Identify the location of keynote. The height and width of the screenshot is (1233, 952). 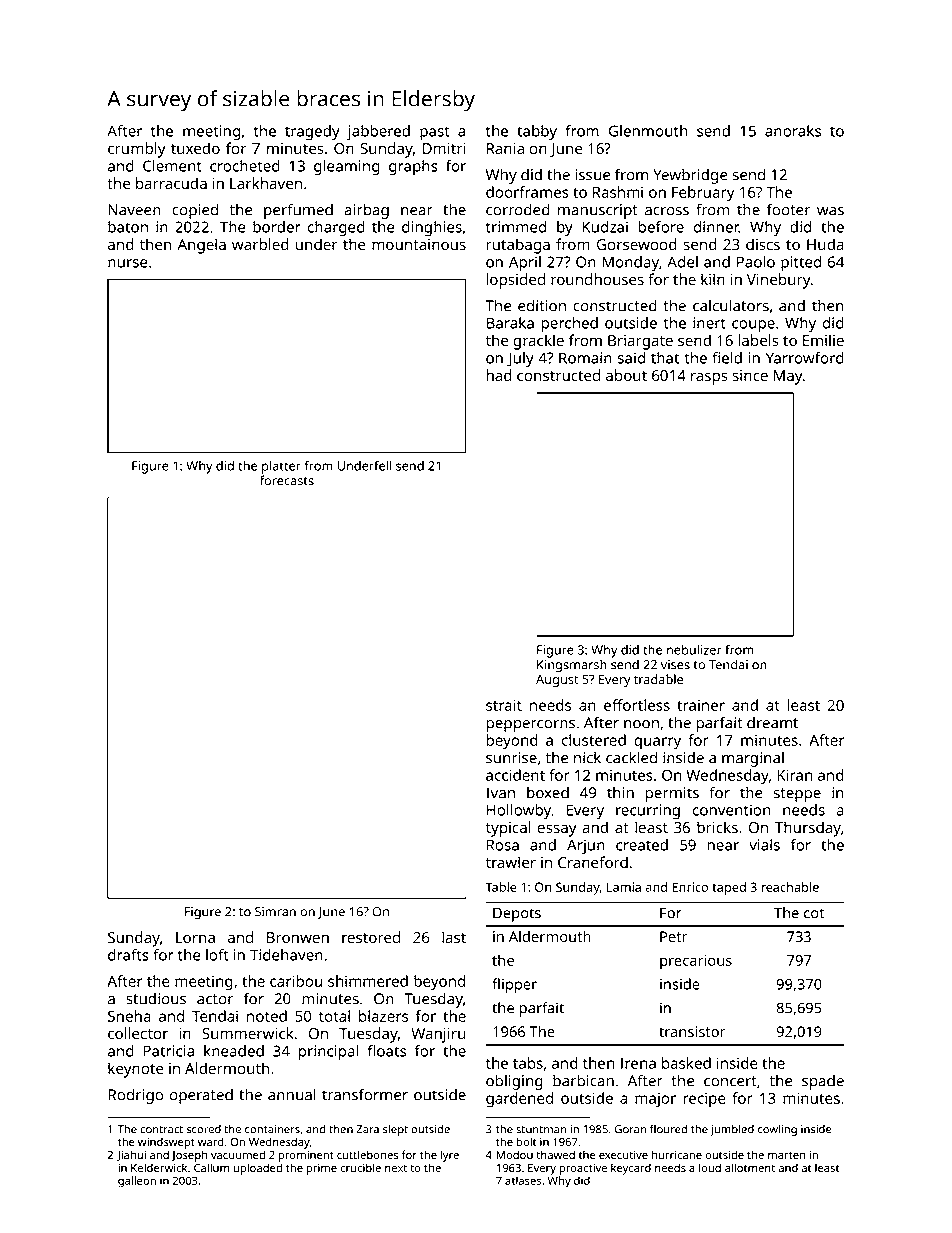
(136, 1070).
